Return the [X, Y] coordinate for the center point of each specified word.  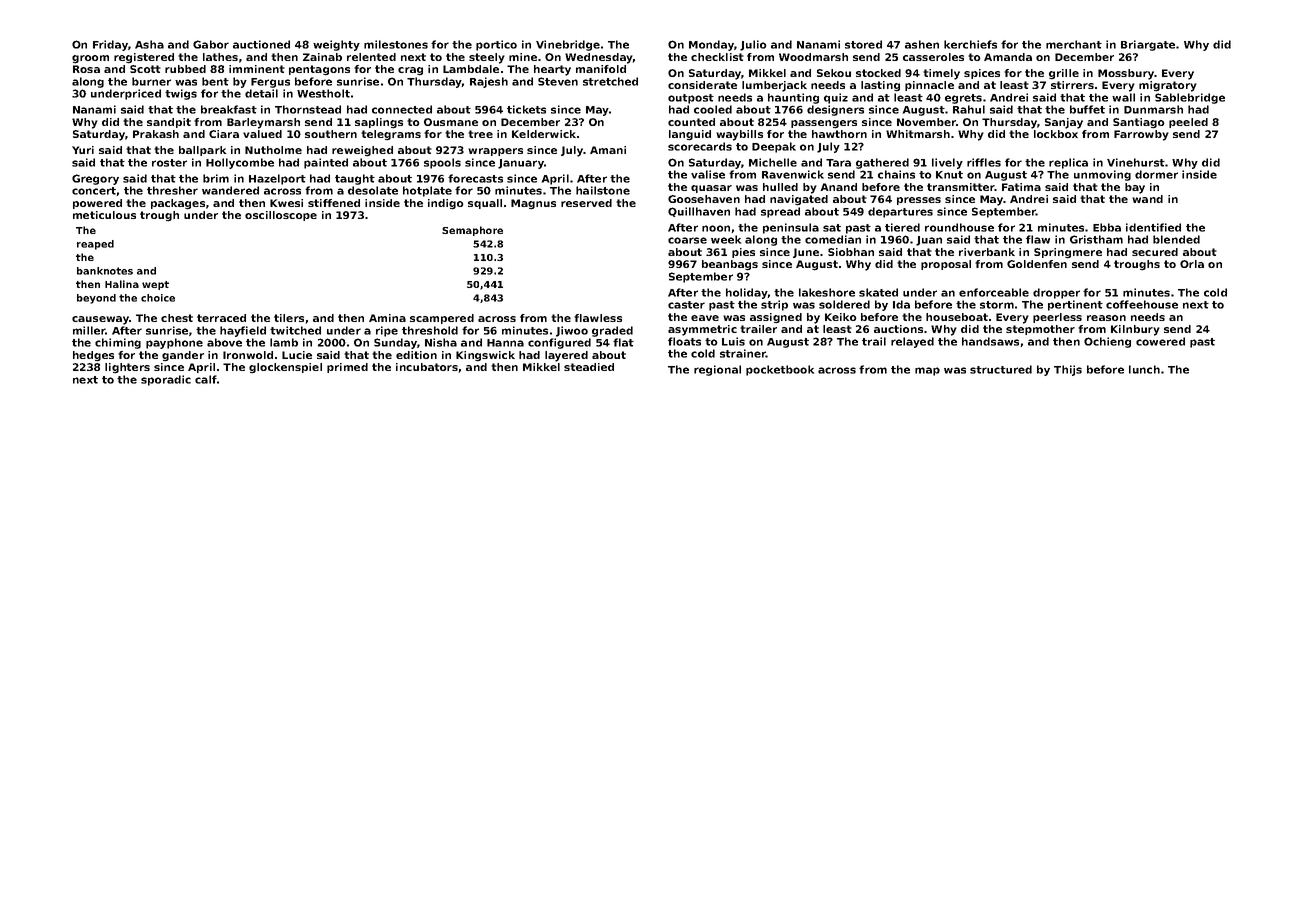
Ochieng [1107, 342]
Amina [387, 318]
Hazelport [277, 179]
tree [480, 134]
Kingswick [485, 356]
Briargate [1148, 45]
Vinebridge [568, 45]
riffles [984, 162]
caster [686, 305]
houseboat [957, 317]
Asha [149, 44]
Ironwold [248, 355]
